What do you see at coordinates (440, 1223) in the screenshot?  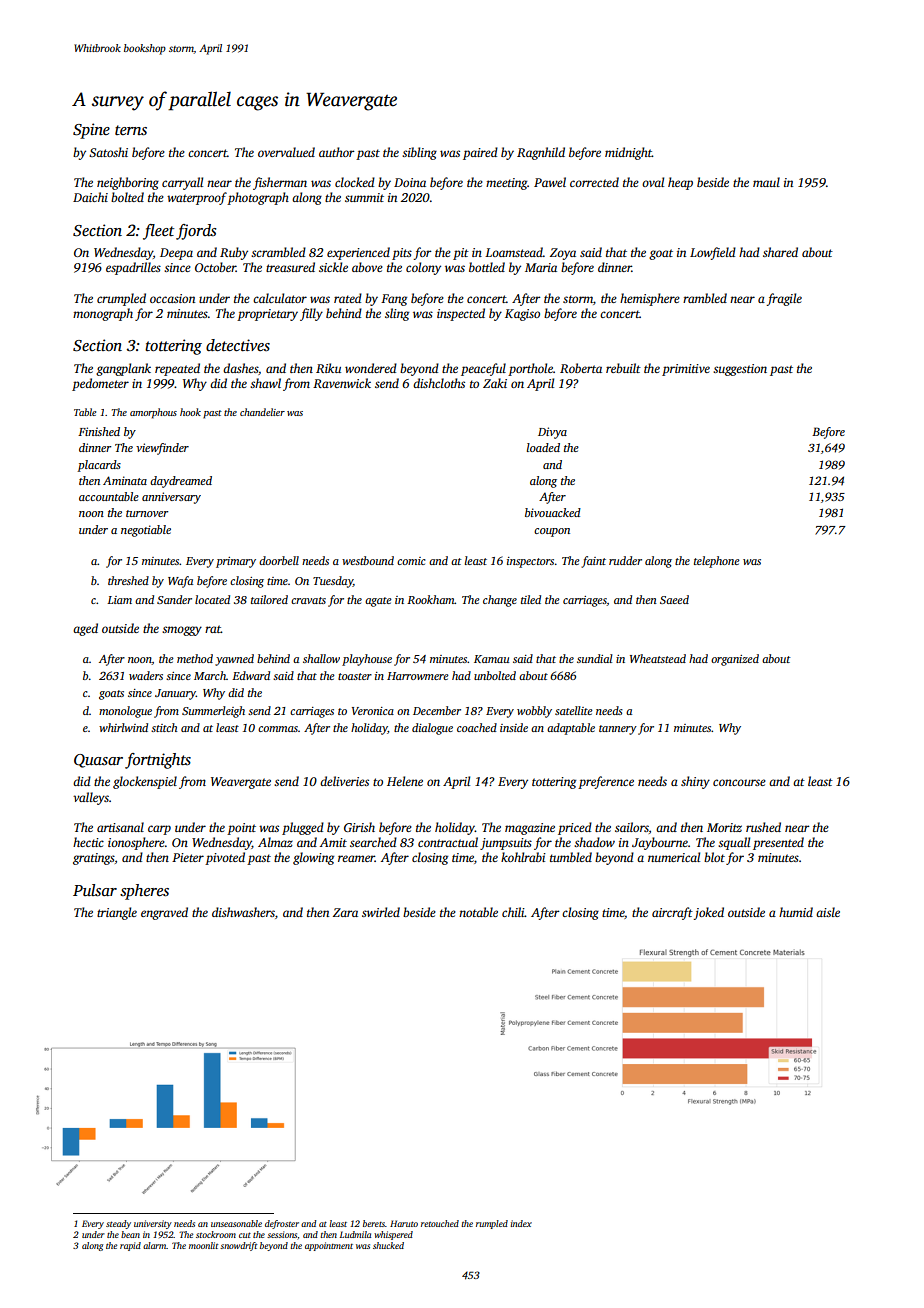 I see `retouched` at bounding box center [440, 1223].
